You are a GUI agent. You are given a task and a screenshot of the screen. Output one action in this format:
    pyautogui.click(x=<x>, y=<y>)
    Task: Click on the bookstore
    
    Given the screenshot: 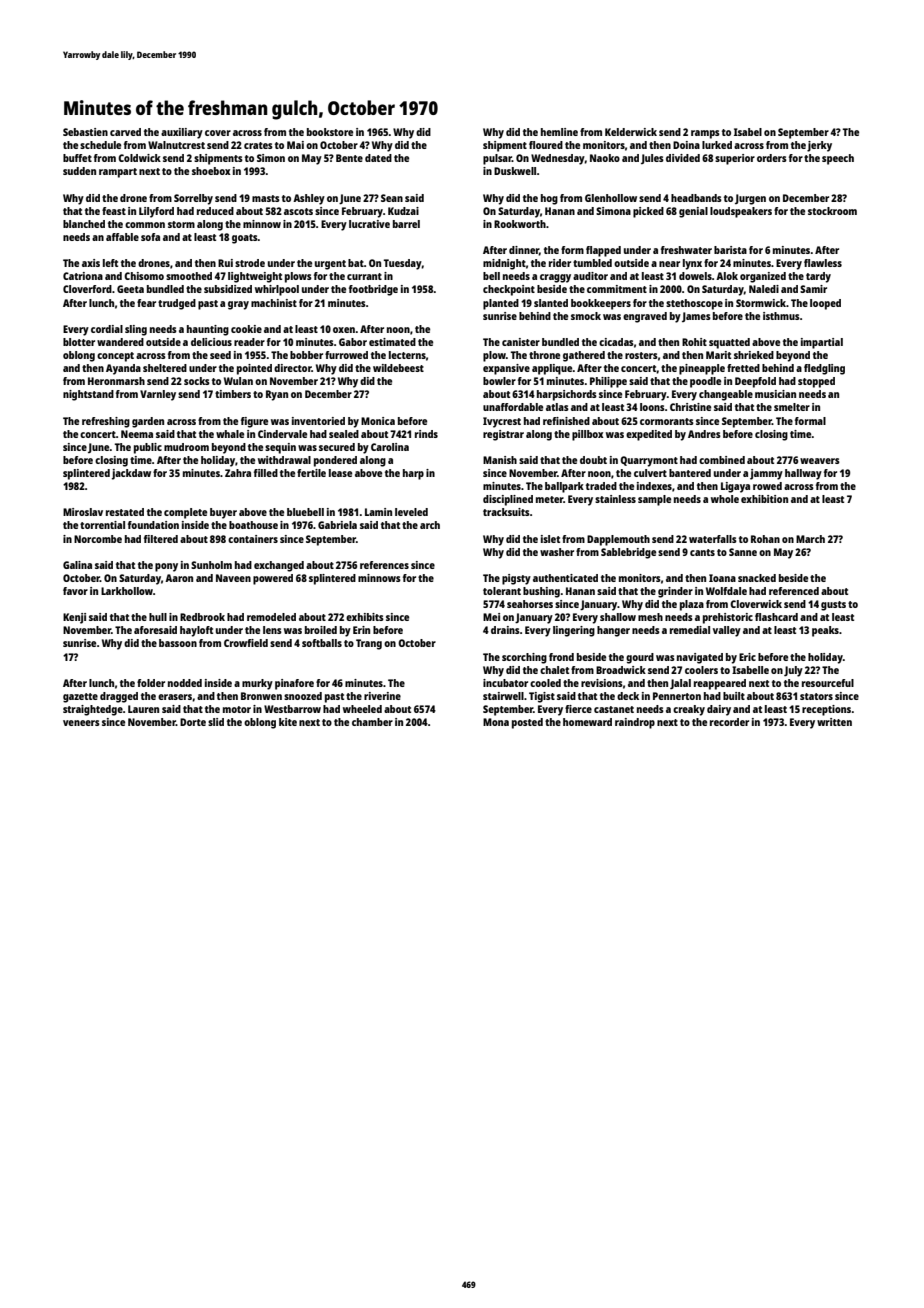 What is the action you would take?
    pyautogui.click(x=330, y=132)
